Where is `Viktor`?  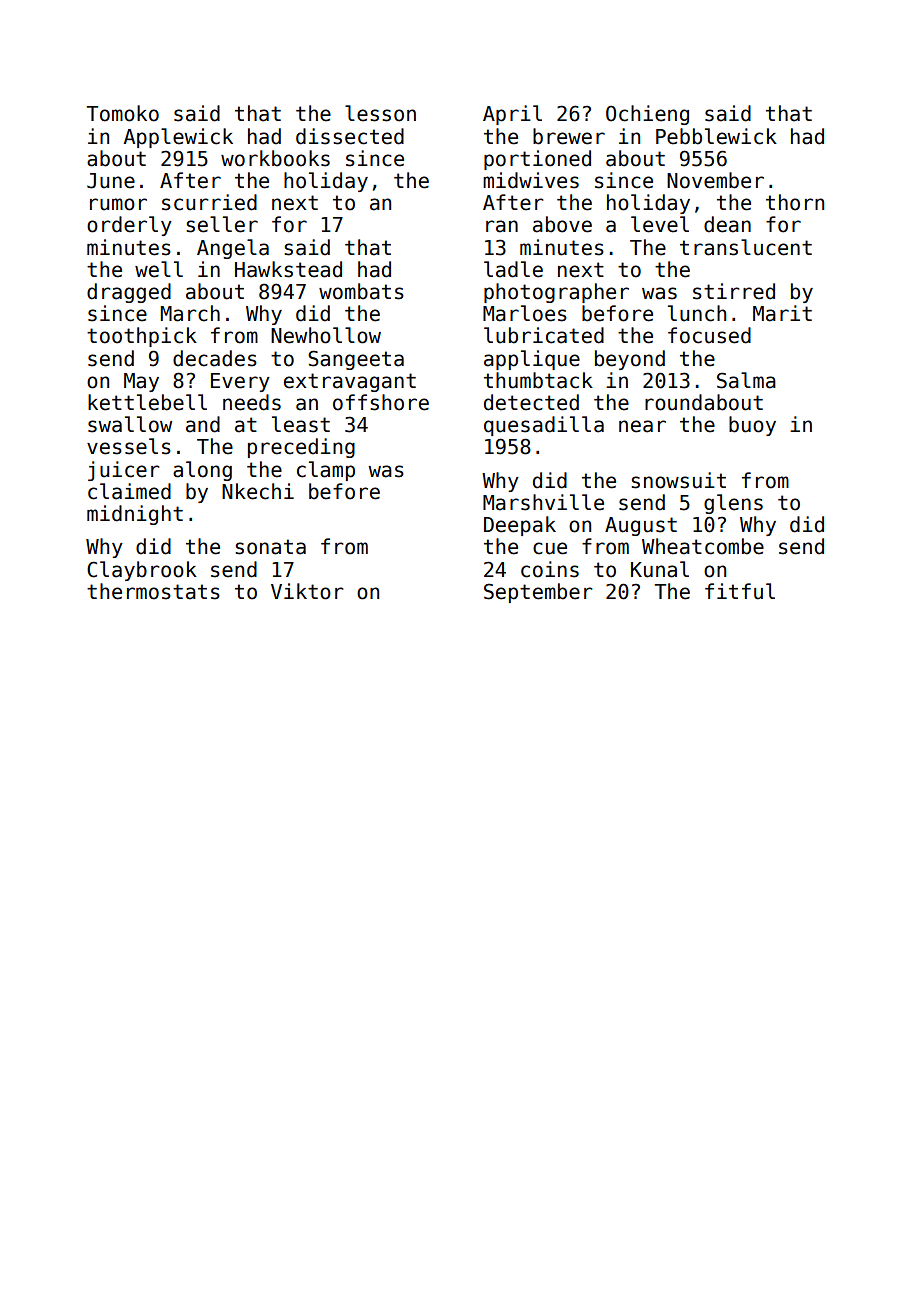
Viktor is located at coordinates (307, 591).
